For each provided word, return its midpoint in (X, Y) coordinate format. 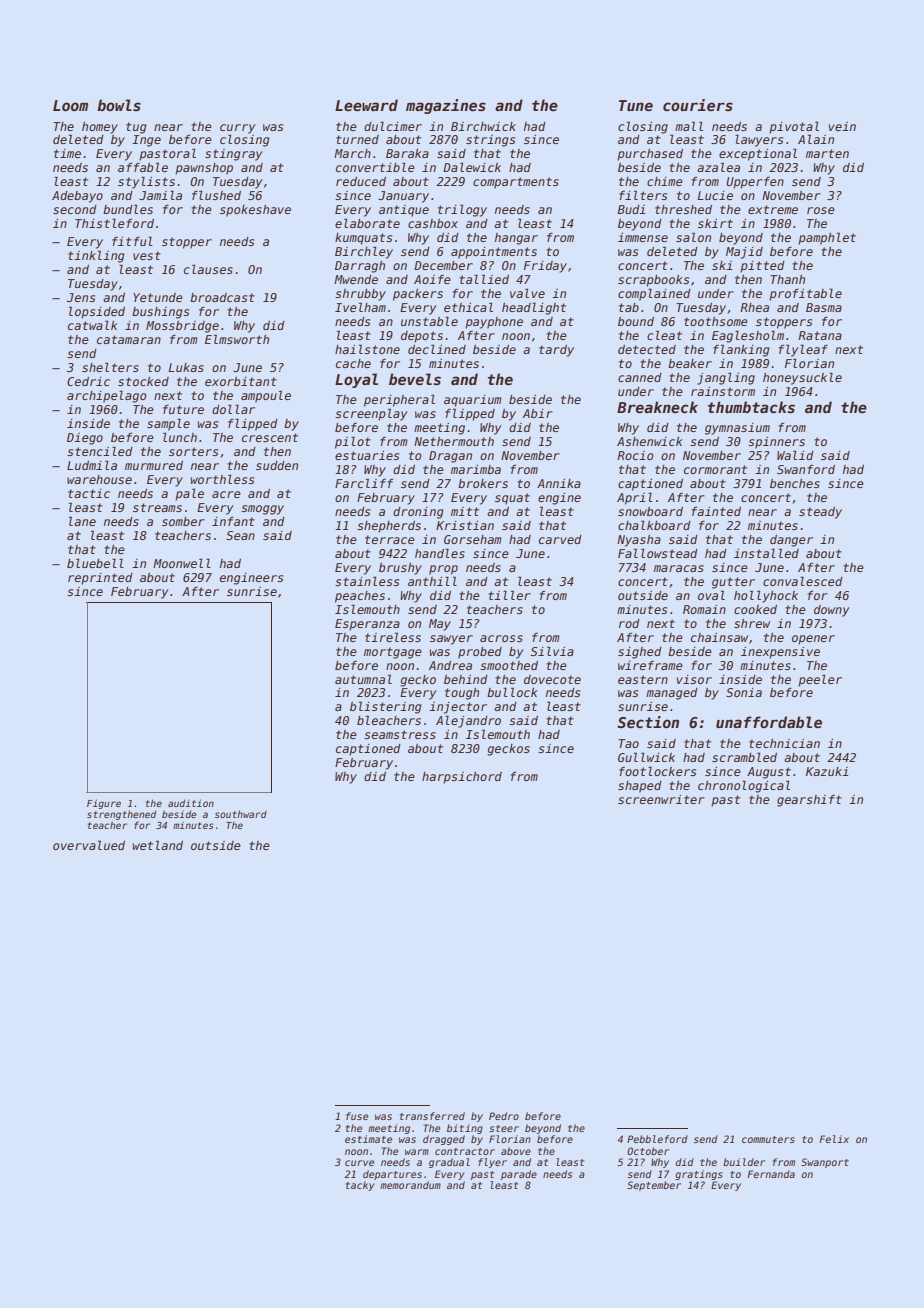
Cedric (88, 381)
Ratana (820, 335)
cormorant (715, 469)
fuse (357, 1116)
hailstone (367, 349)
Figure (104, 804)
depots (422, 337)
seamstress (400, 734)
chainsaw (719, 637)
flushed (216, 195)
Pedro (504, 1116)
